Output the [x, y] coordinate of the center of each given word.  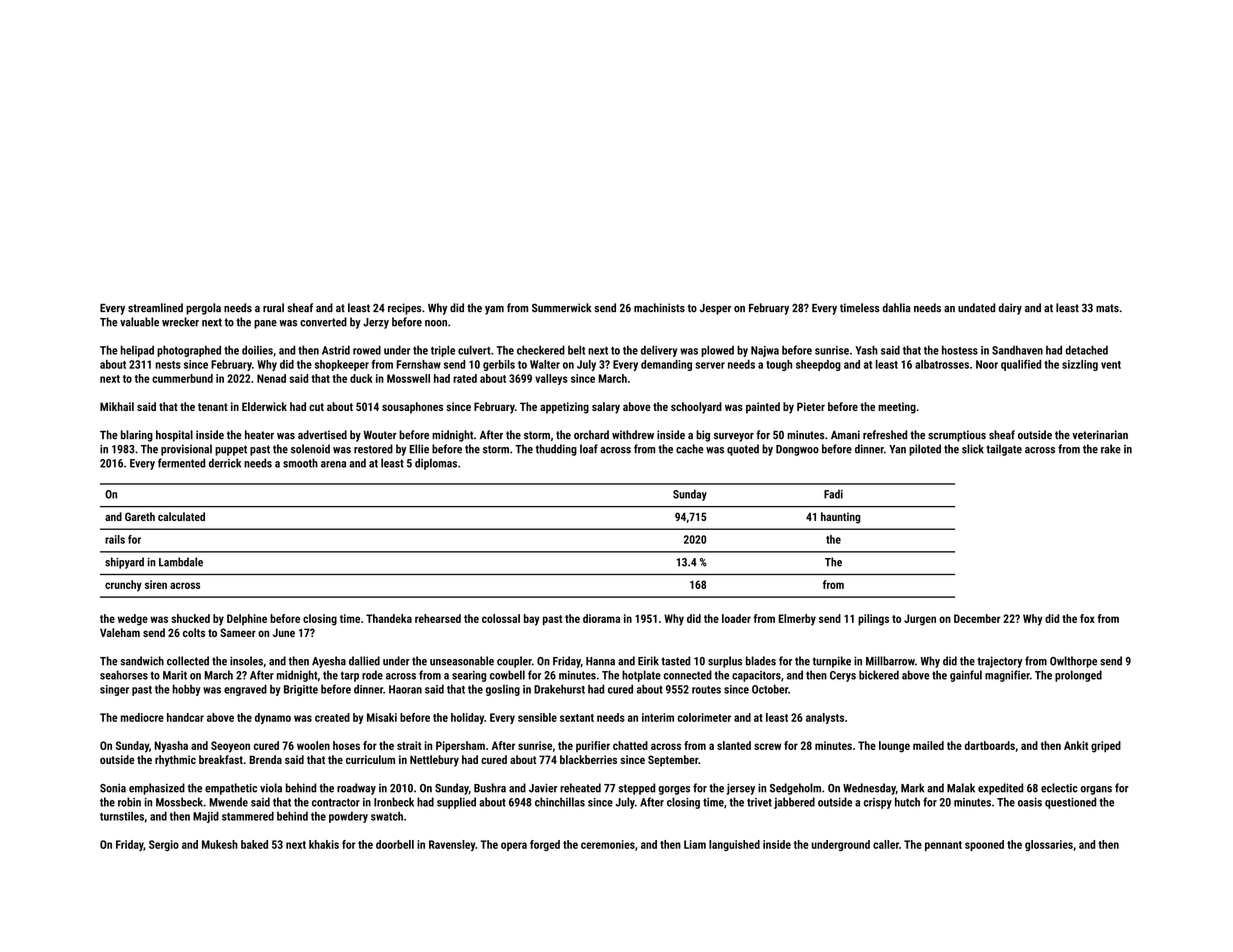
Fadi [833, 494]
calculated [181, 516]
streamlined [155, 308]
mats [1107, 308]
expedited [1000, 789]
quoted [743, 450]
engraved [245, 690]
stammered [248, 816]
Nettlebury [434, 761]
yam [494, 310]
